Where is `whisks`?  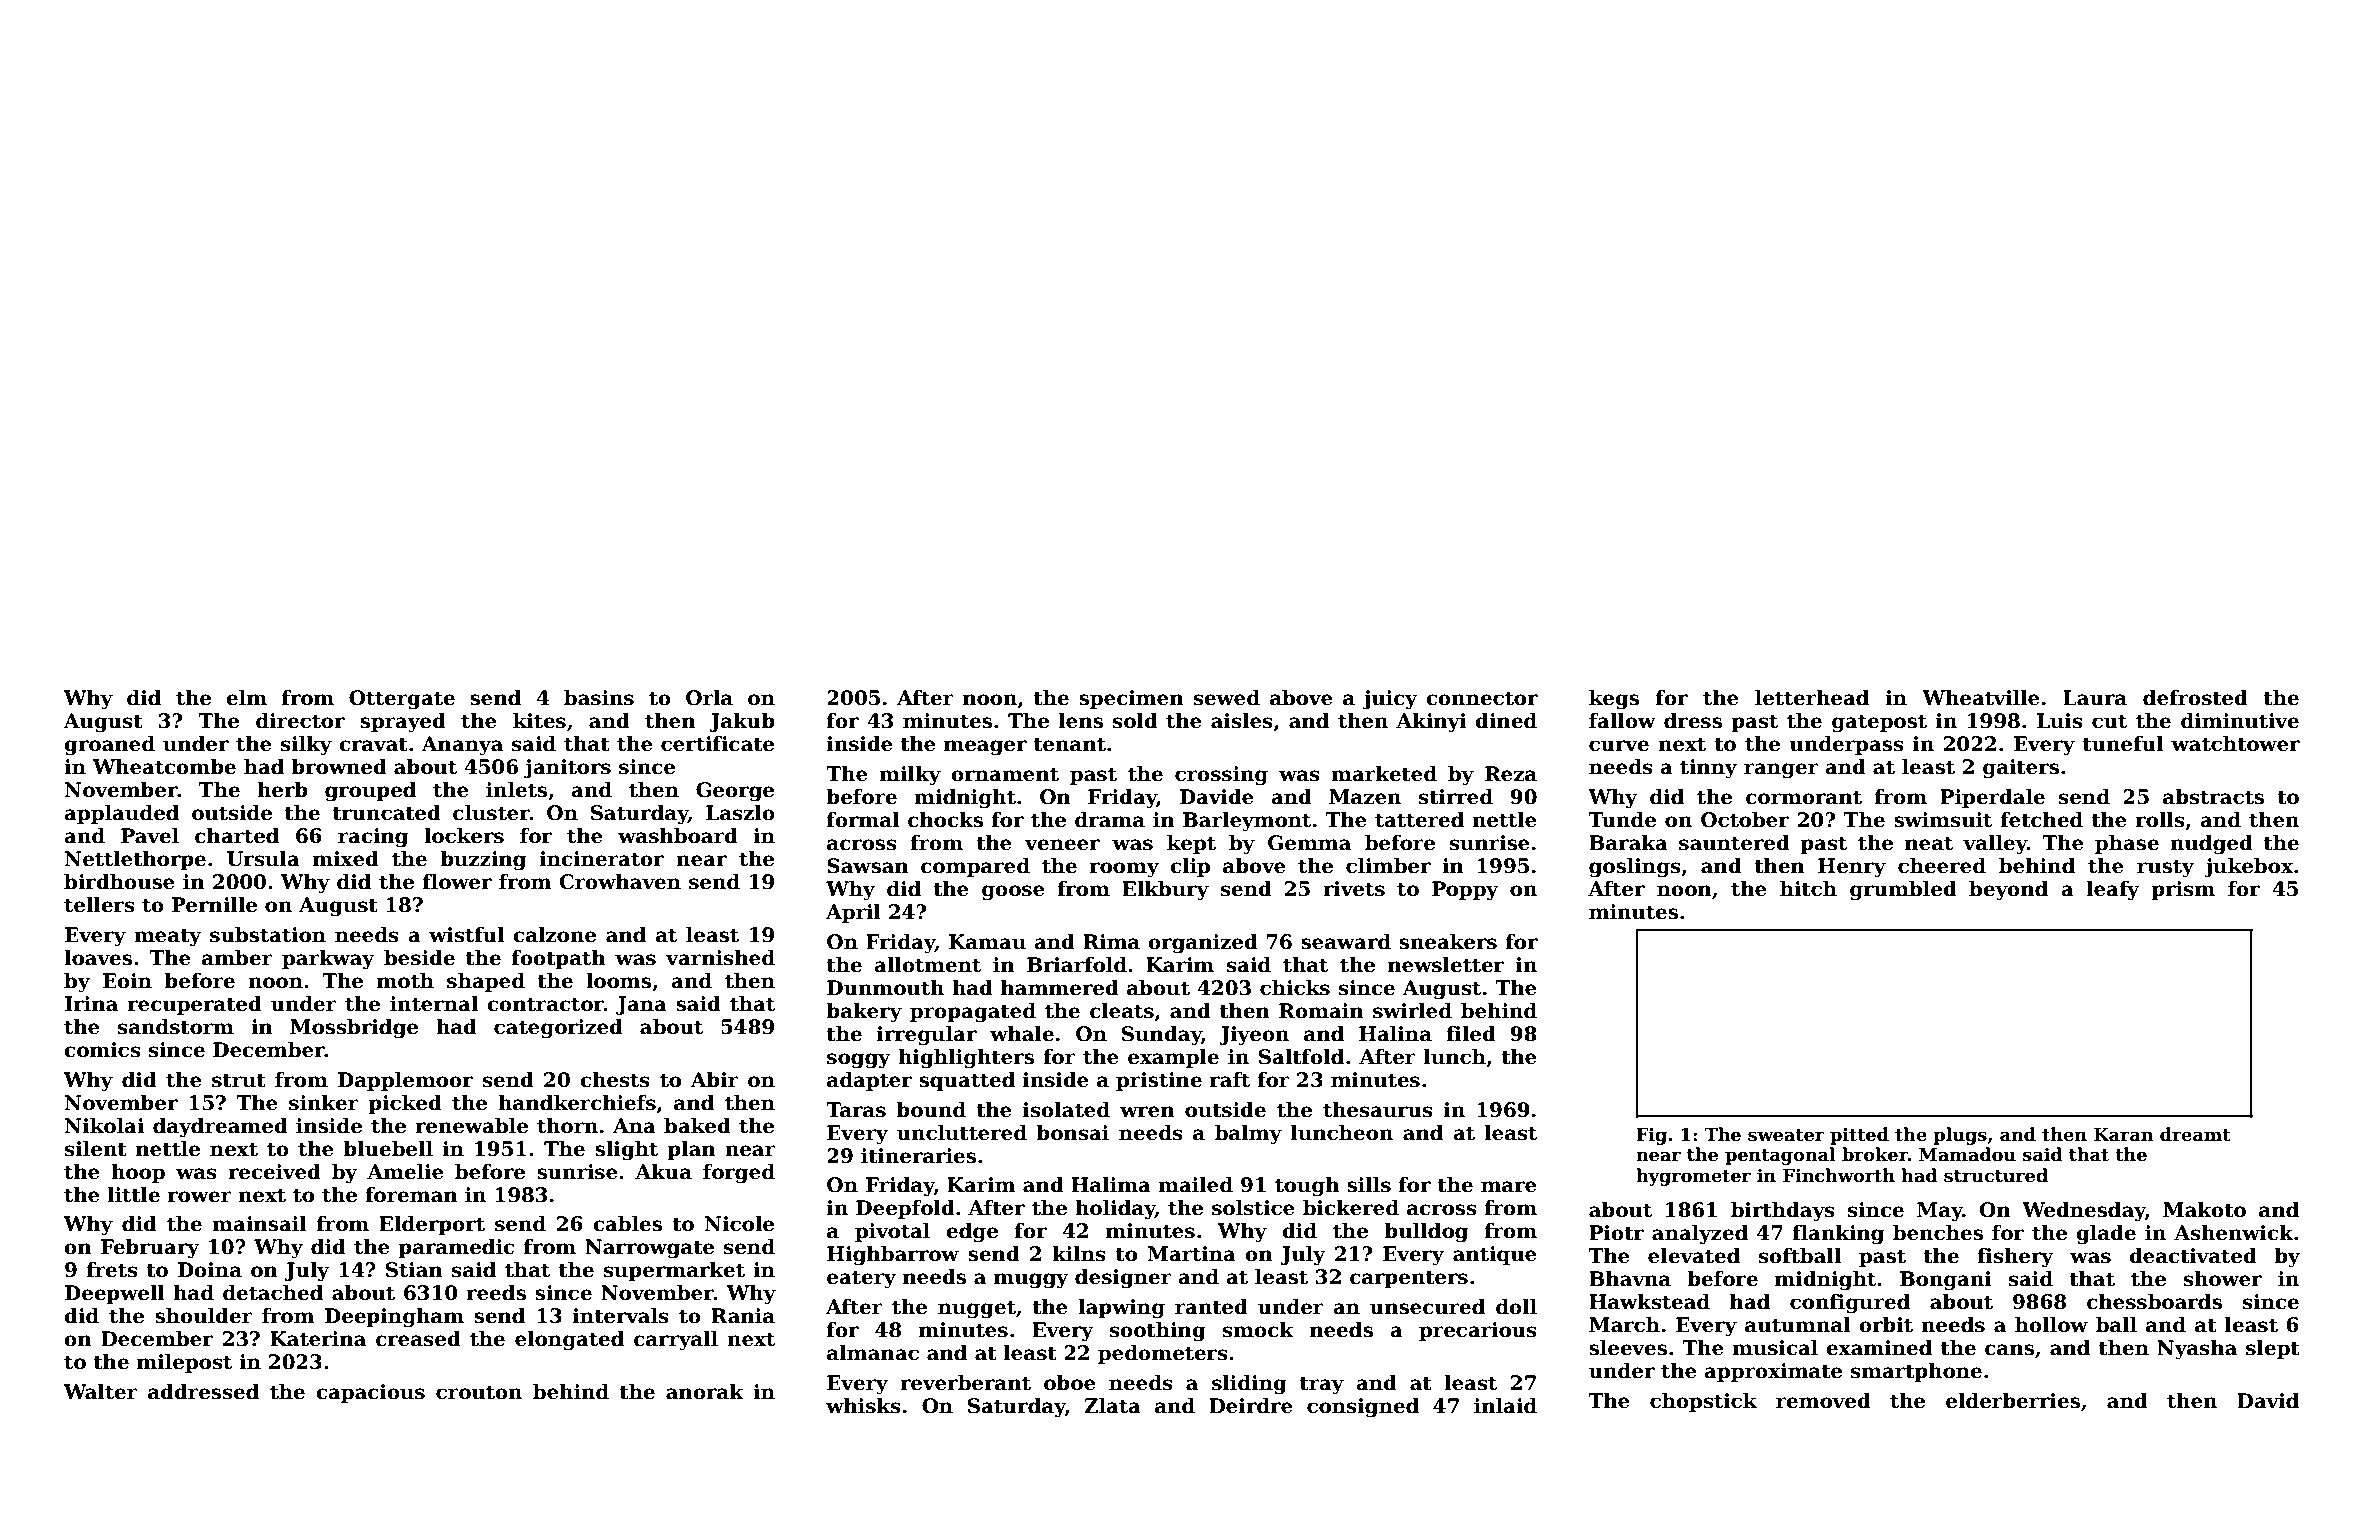
whisks is located at coordinates (863, 1406).
